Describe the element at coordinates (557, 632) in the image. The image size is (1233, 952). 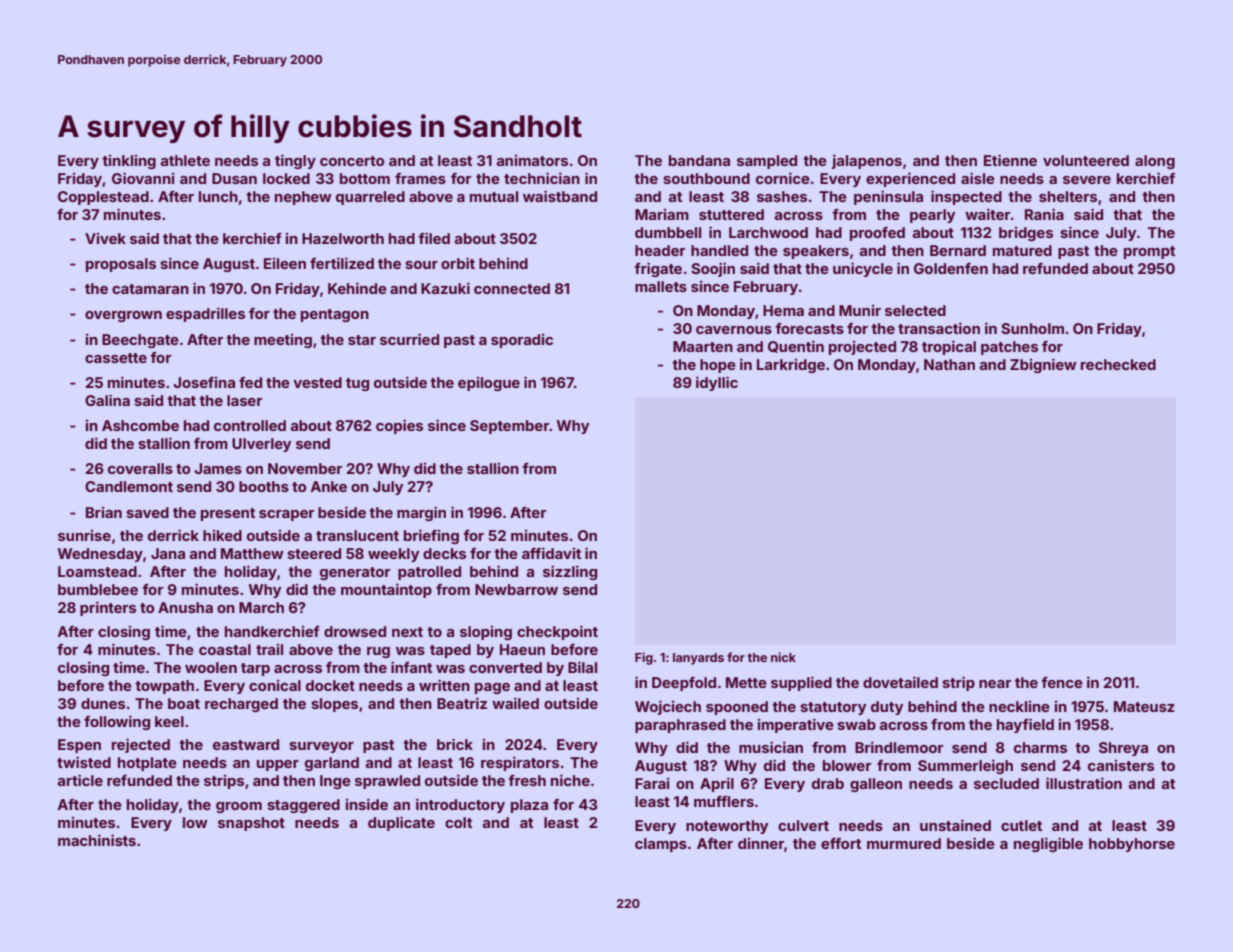
I see `checkpoint` at that location.
